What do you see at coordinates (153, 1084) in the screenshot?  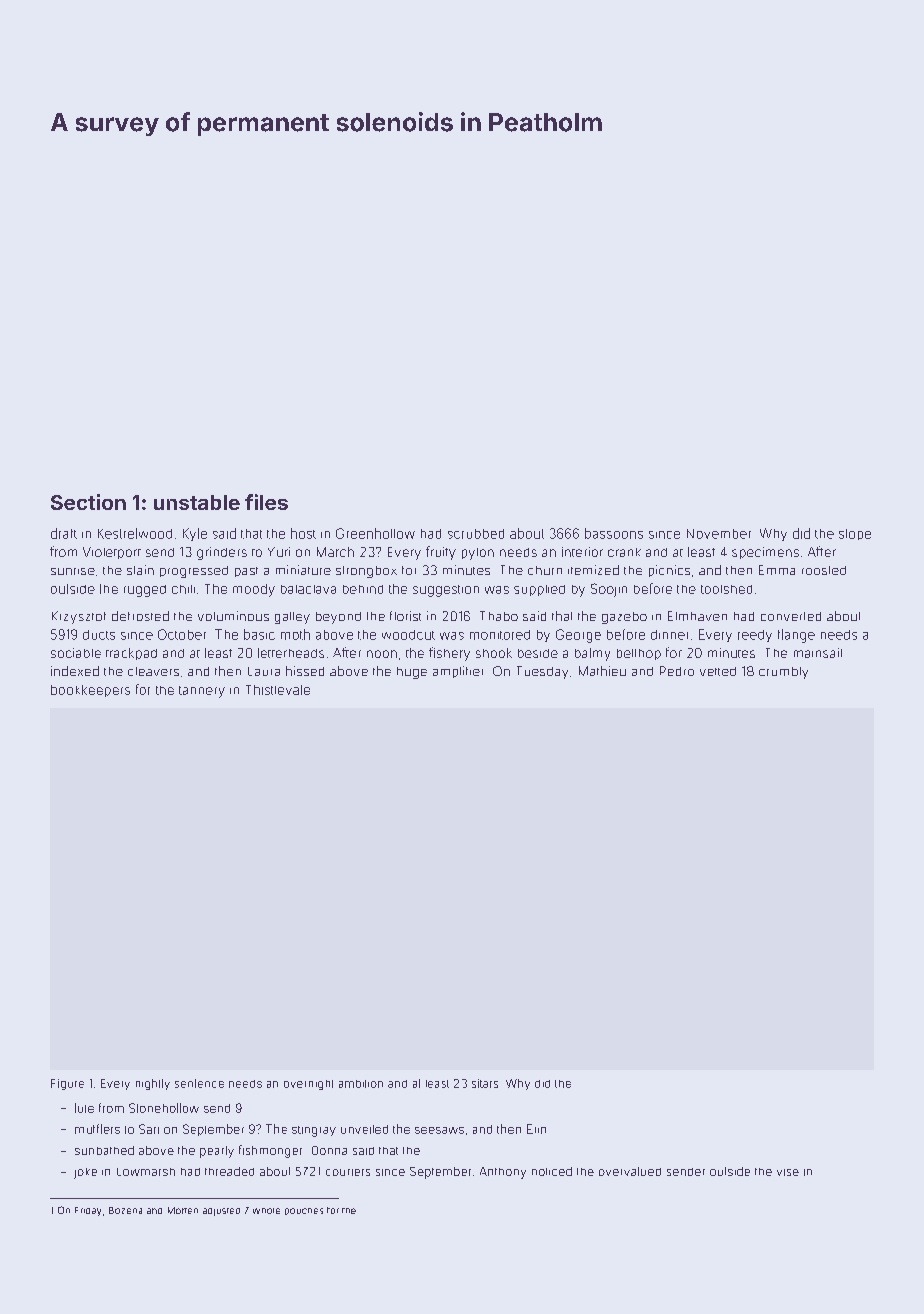 I see `nightly` at bounding box center [153, 1084].
